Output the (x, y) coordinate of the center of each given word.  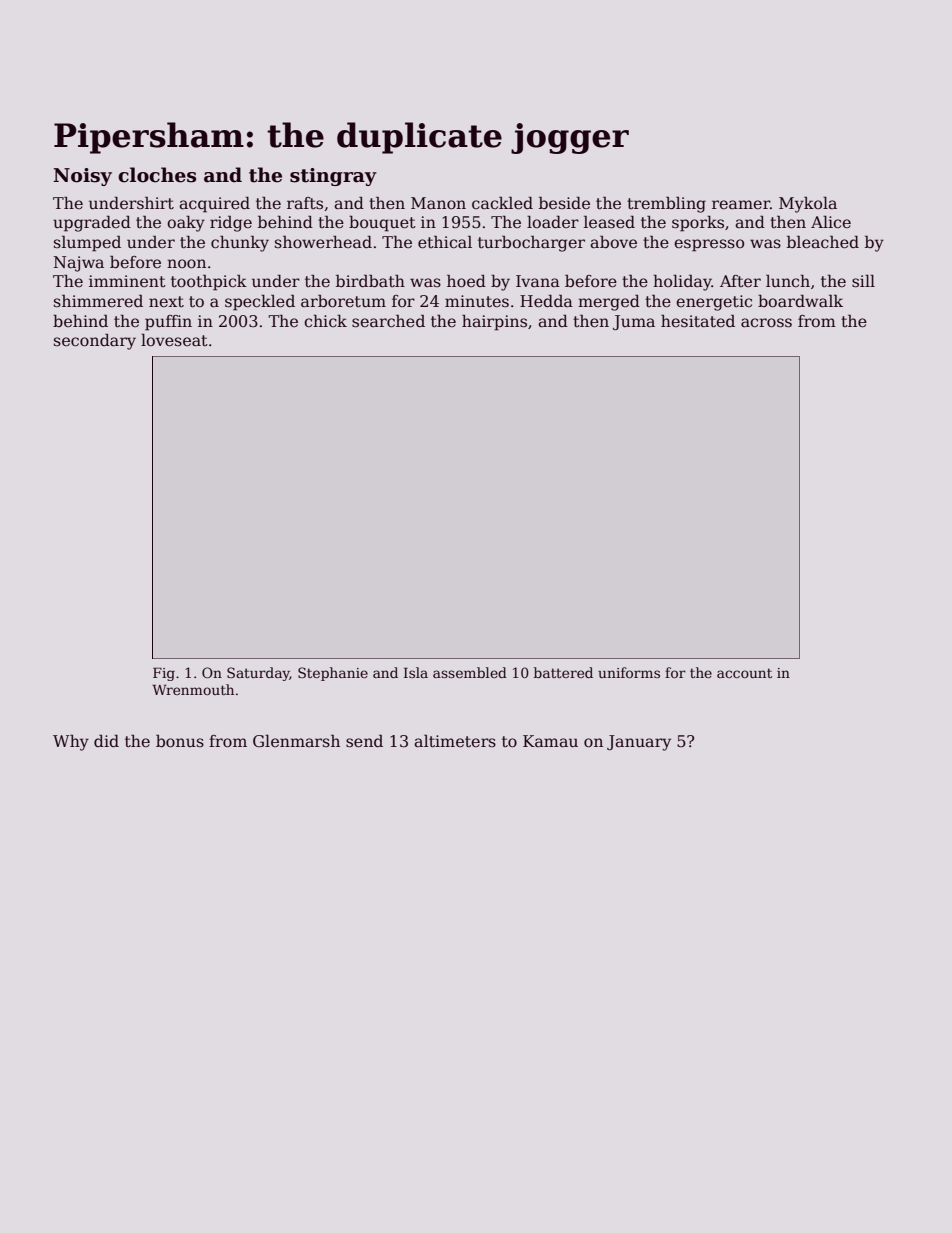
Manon (438, 203)
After (740, 281)
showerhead (323, 242)
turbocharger (531, 243)
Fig (164, 674)
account (744, 673)
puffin (168, 323)
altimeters (455, 741)
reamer (741, 204)
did (106, 740)
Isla (416, 672)
